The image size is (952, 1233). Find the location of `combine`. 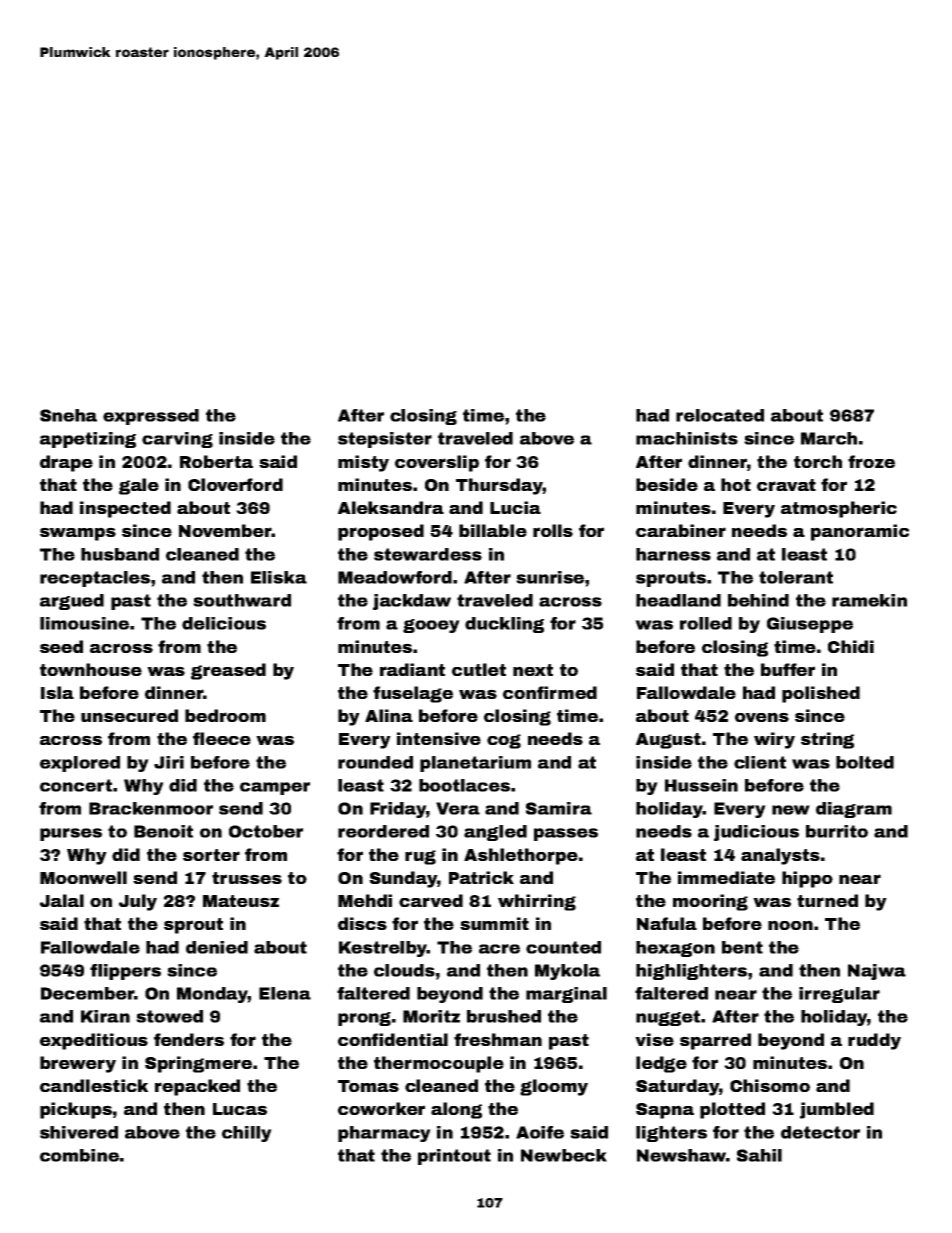

combine is located at coordinates (79, 1155).
